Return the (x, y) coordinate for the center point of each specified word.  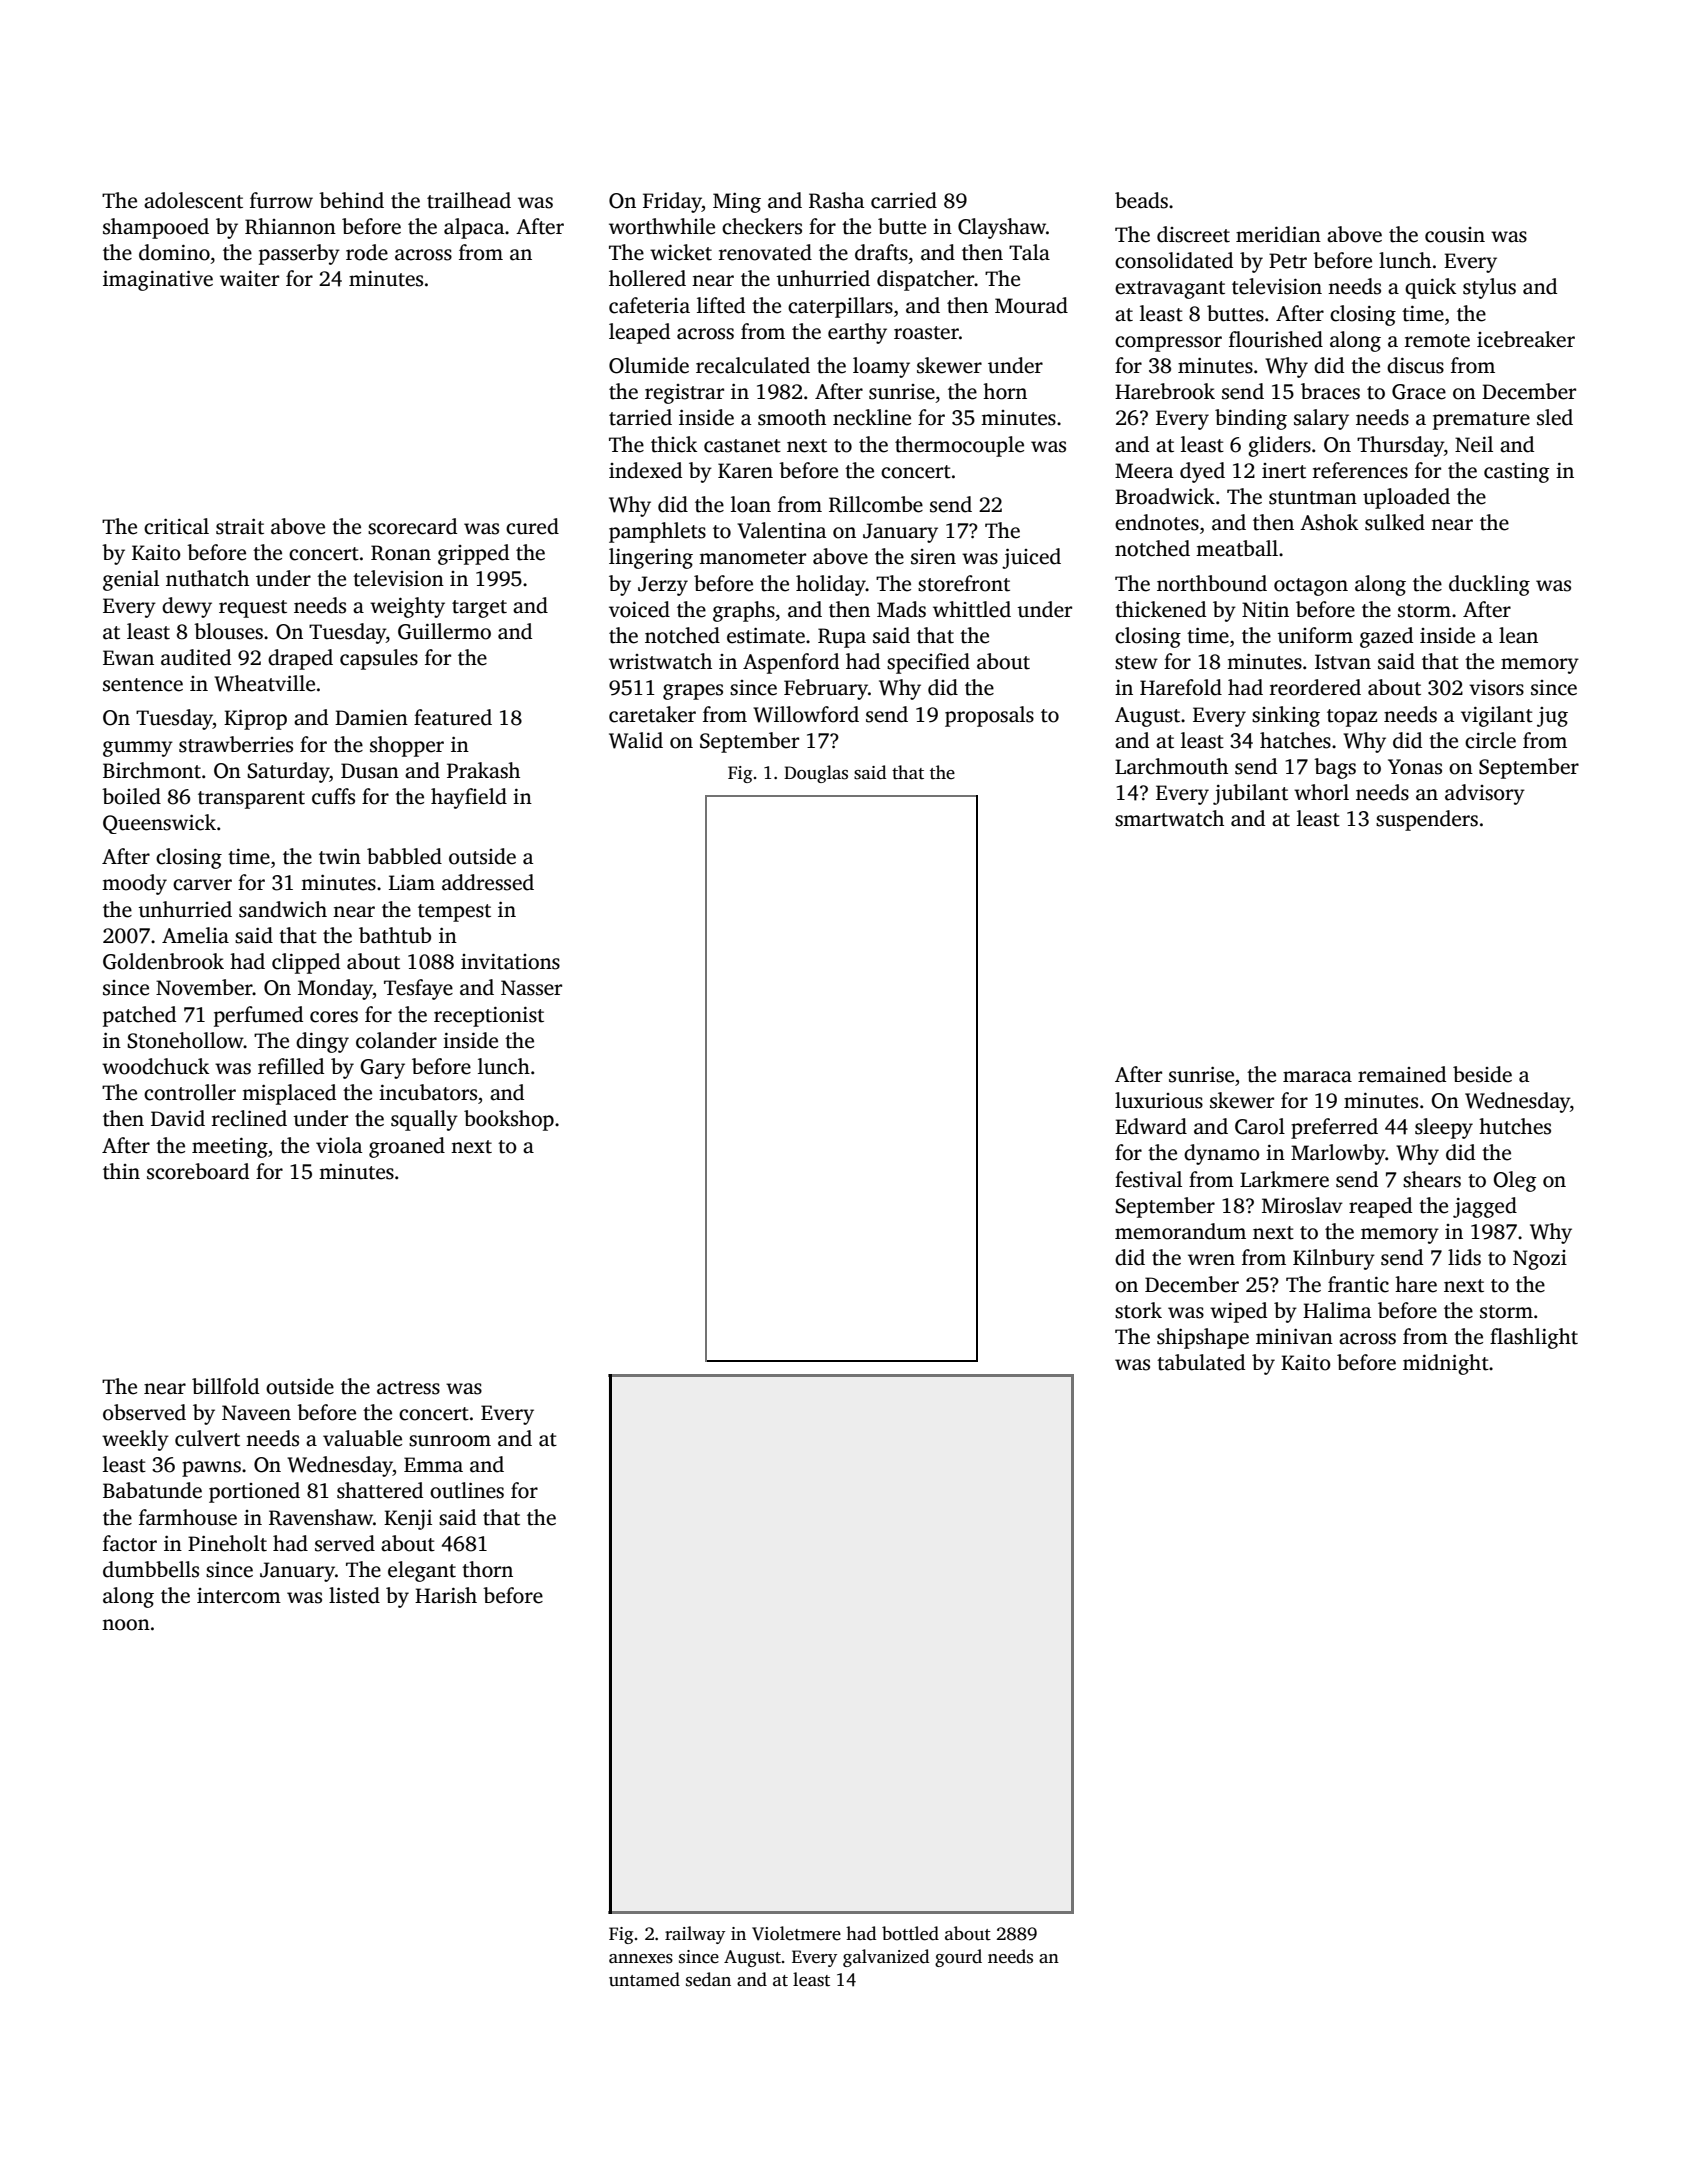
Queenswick (159, 824)
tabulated (1201, 1362)
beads (1141, 200)
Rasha (836, 200)
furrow (281, 200)
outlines (467, 1490)
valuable (362, 1438)
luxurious (1159, 1100)
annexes (641, 1959)
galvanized (886, 1958)
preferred (1334, 1128)
